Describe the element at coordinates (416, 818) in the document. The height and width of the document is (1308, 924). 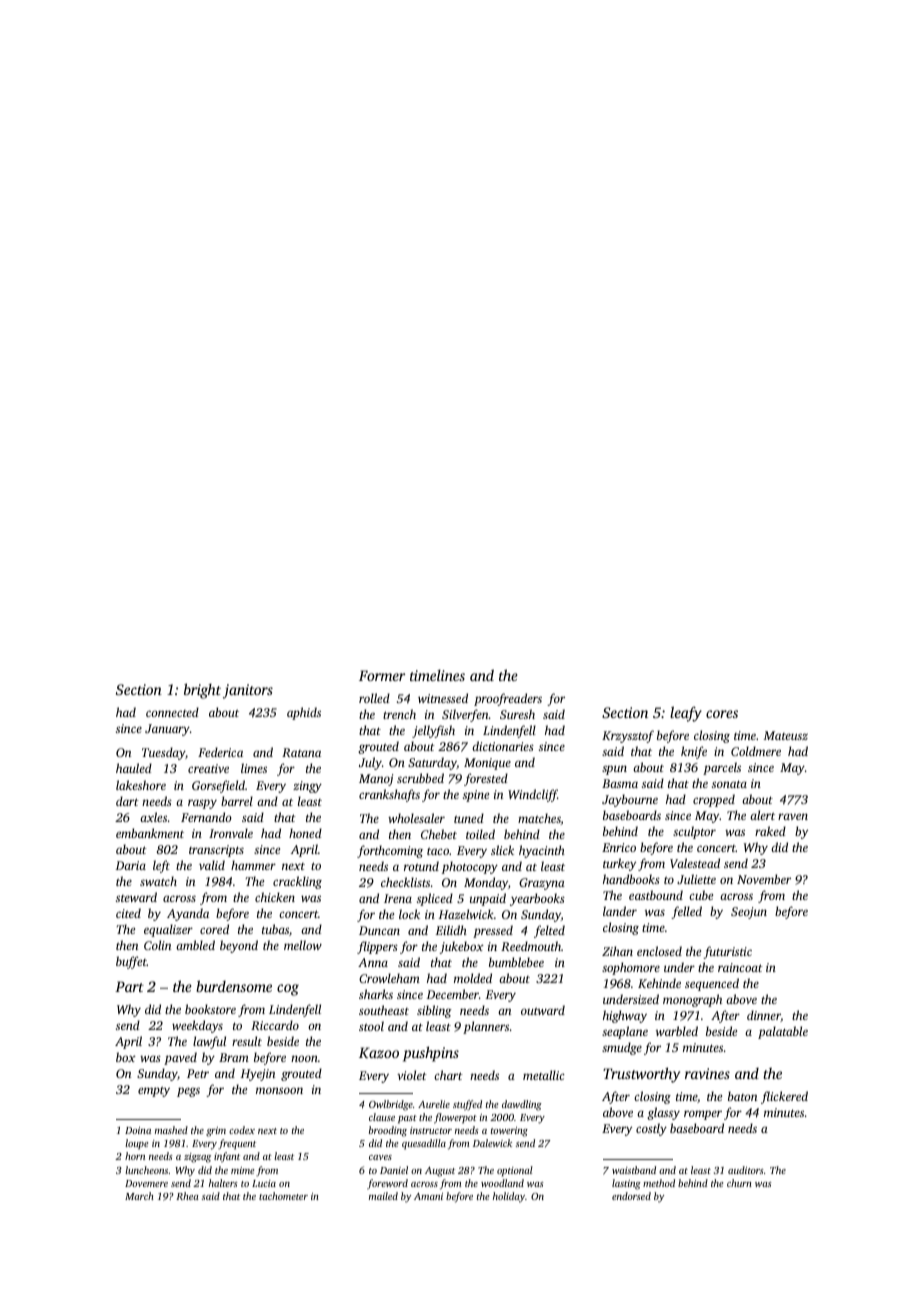
I see `wholesaler` at that location.
